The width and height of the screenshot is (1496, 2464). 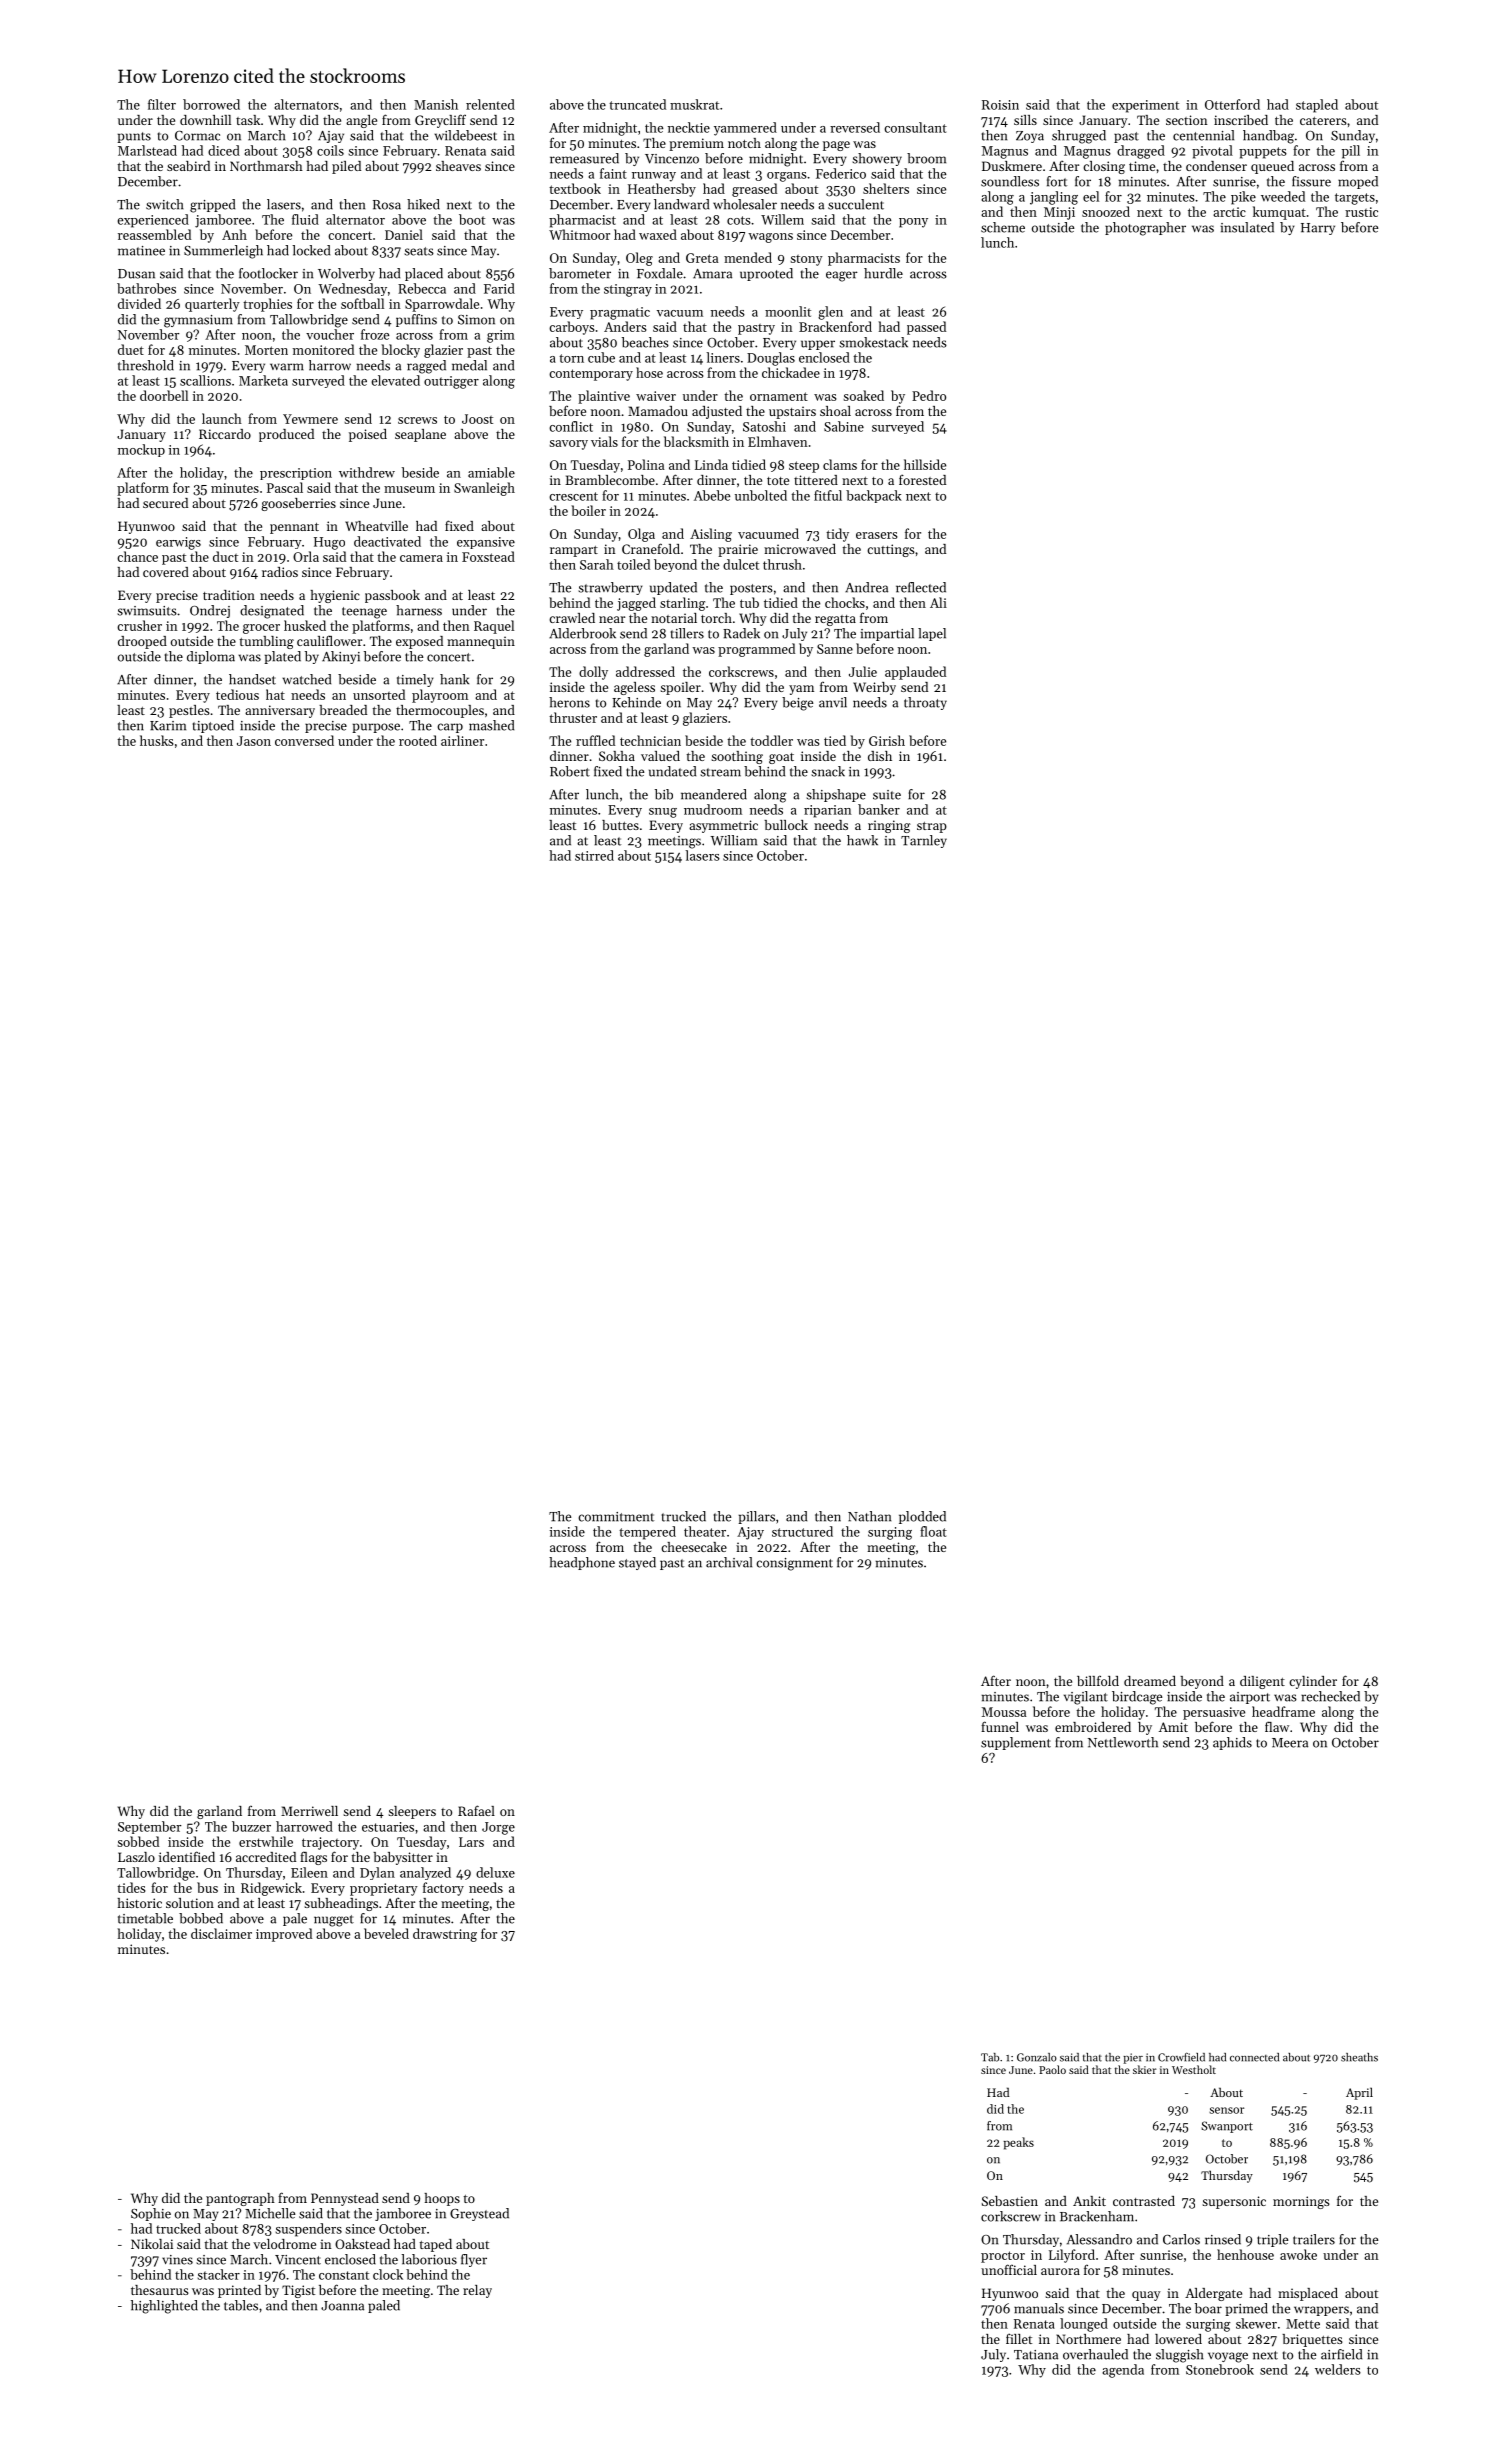 I want to click on agenda, so click(x=1123, y=2371).
